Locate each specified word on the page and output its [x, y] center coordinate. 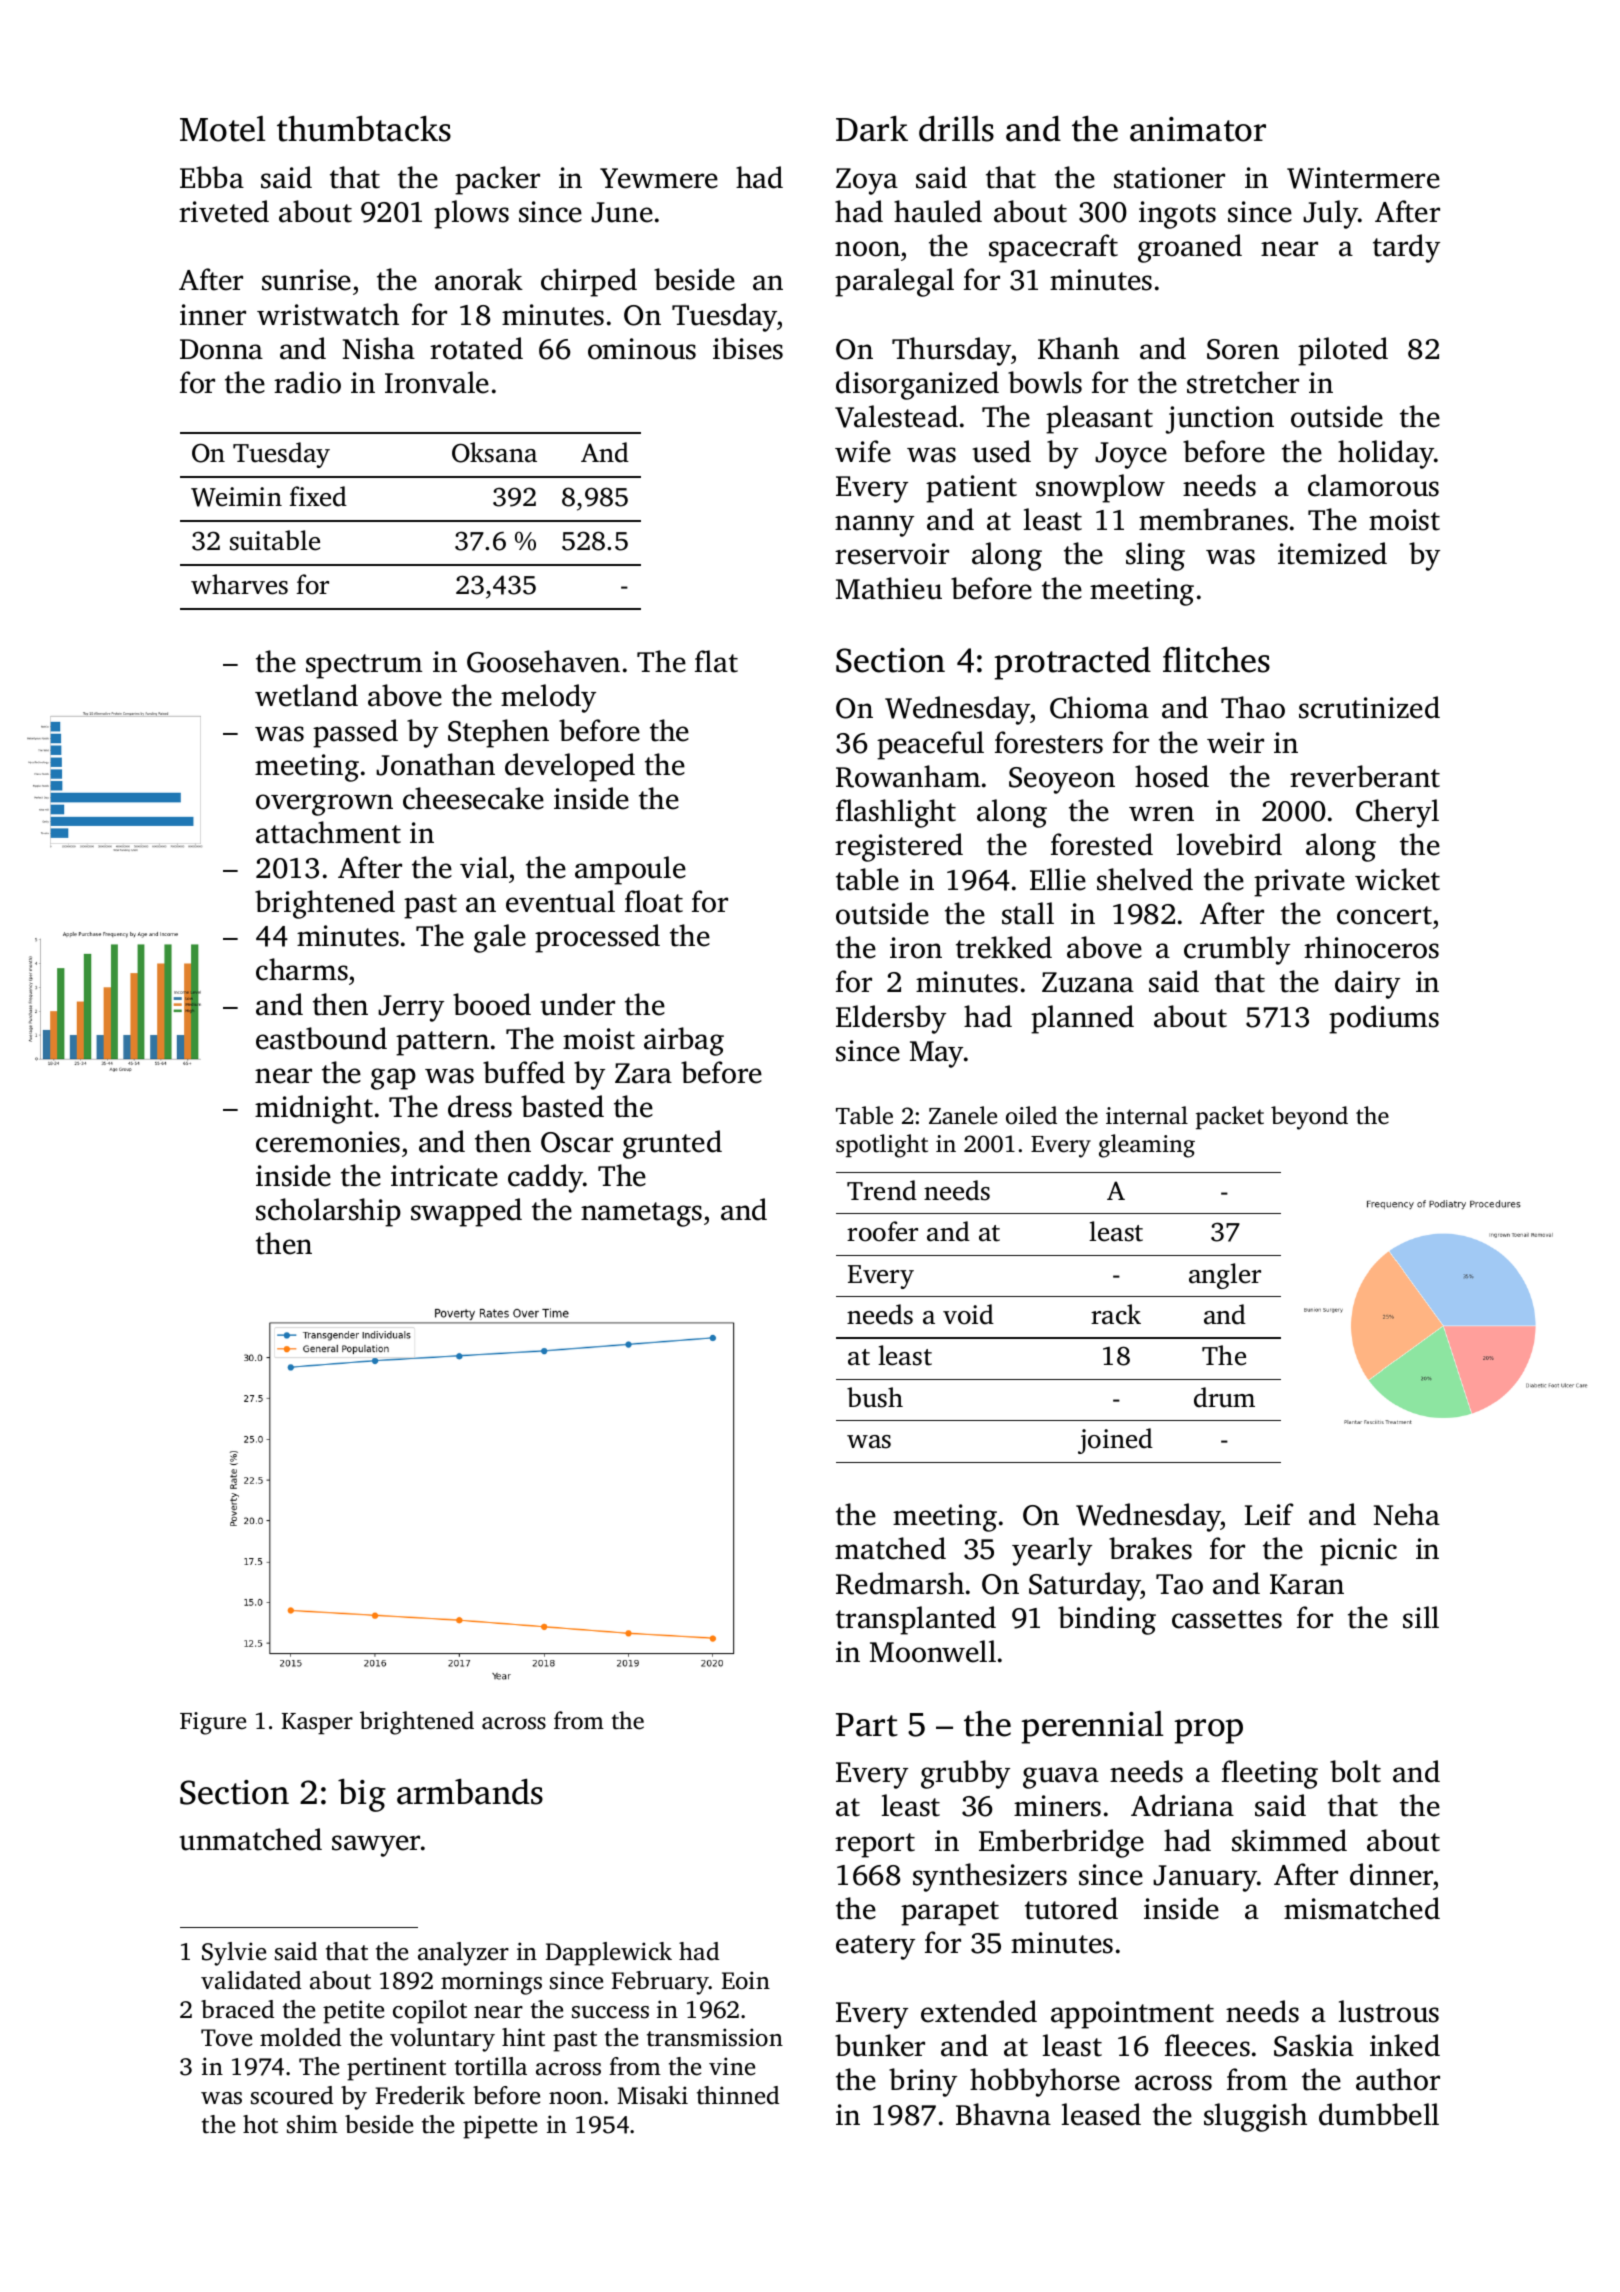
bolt [1355, 1771]
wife [863, 451]
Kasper [317, 1723]
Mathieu [889, 588]
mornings [491, 1983]
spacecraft [1053, 248]
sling [1155, 556]
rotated [476, 348]
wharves [239, 584]
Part [867, 1725]
